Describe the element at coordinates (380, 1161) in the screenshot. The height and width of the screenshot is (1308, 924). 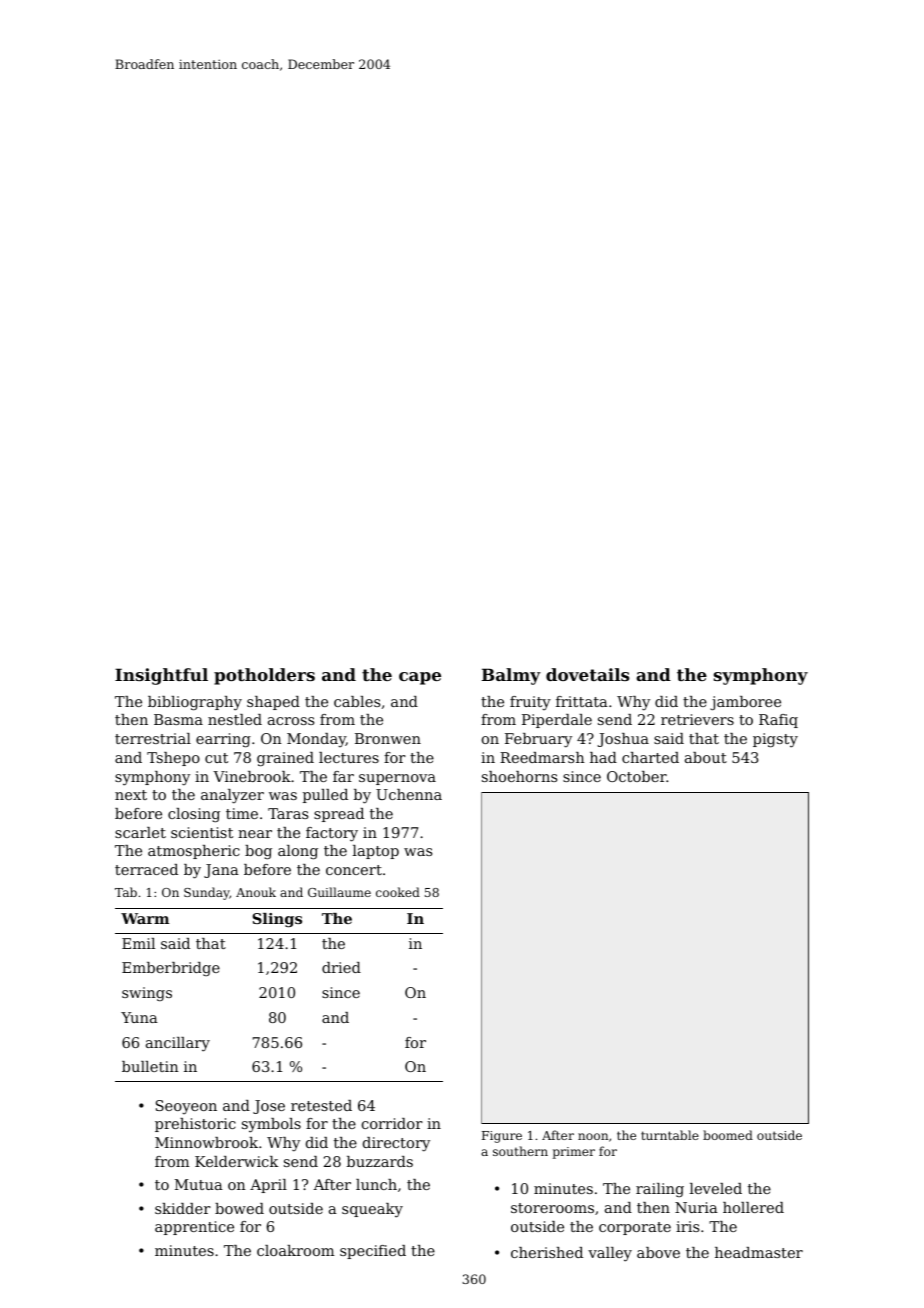
I see `buzzards` at that location.
